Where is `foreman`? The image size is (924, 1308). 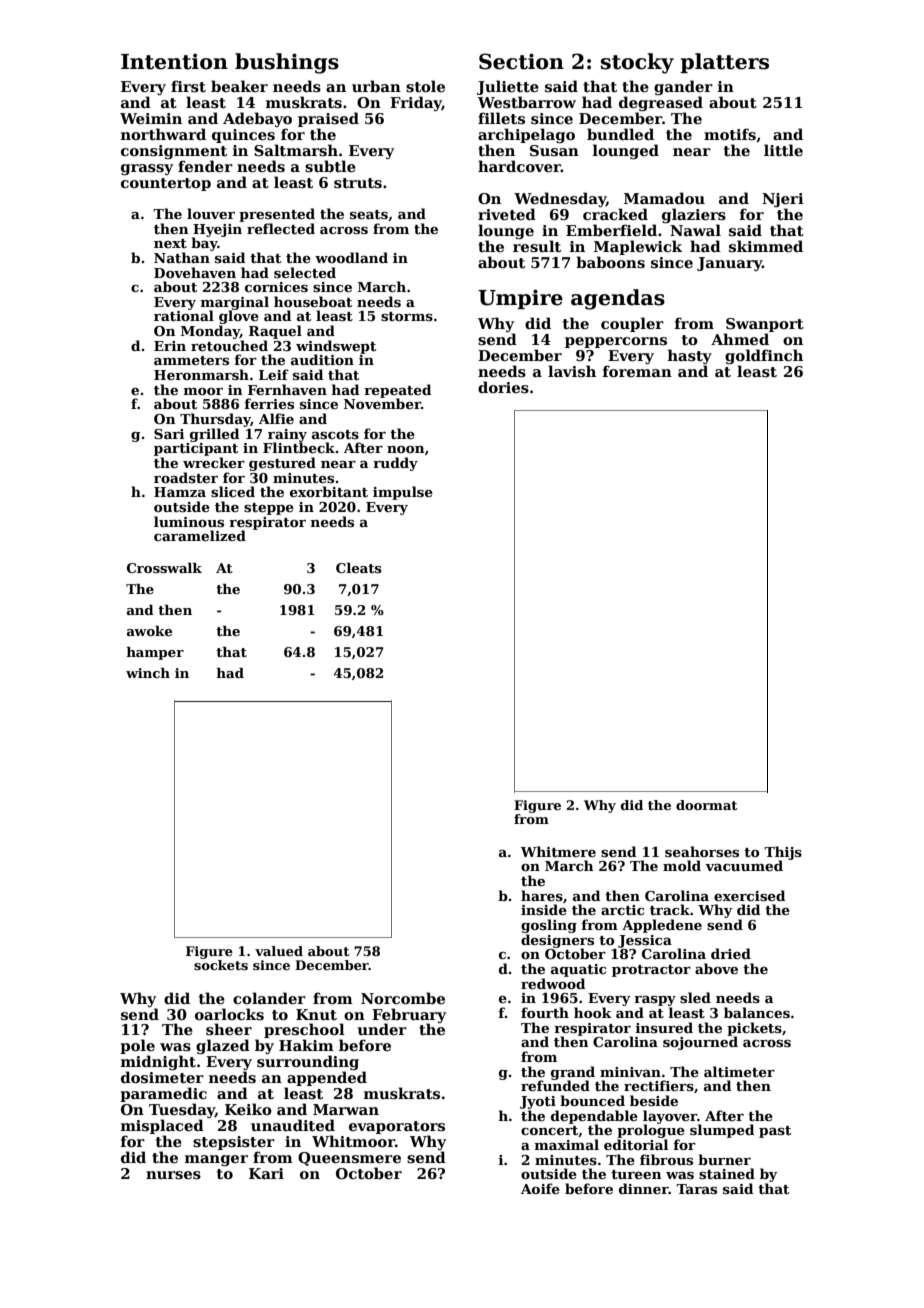
foreman is located at coordinates (637, 371).
